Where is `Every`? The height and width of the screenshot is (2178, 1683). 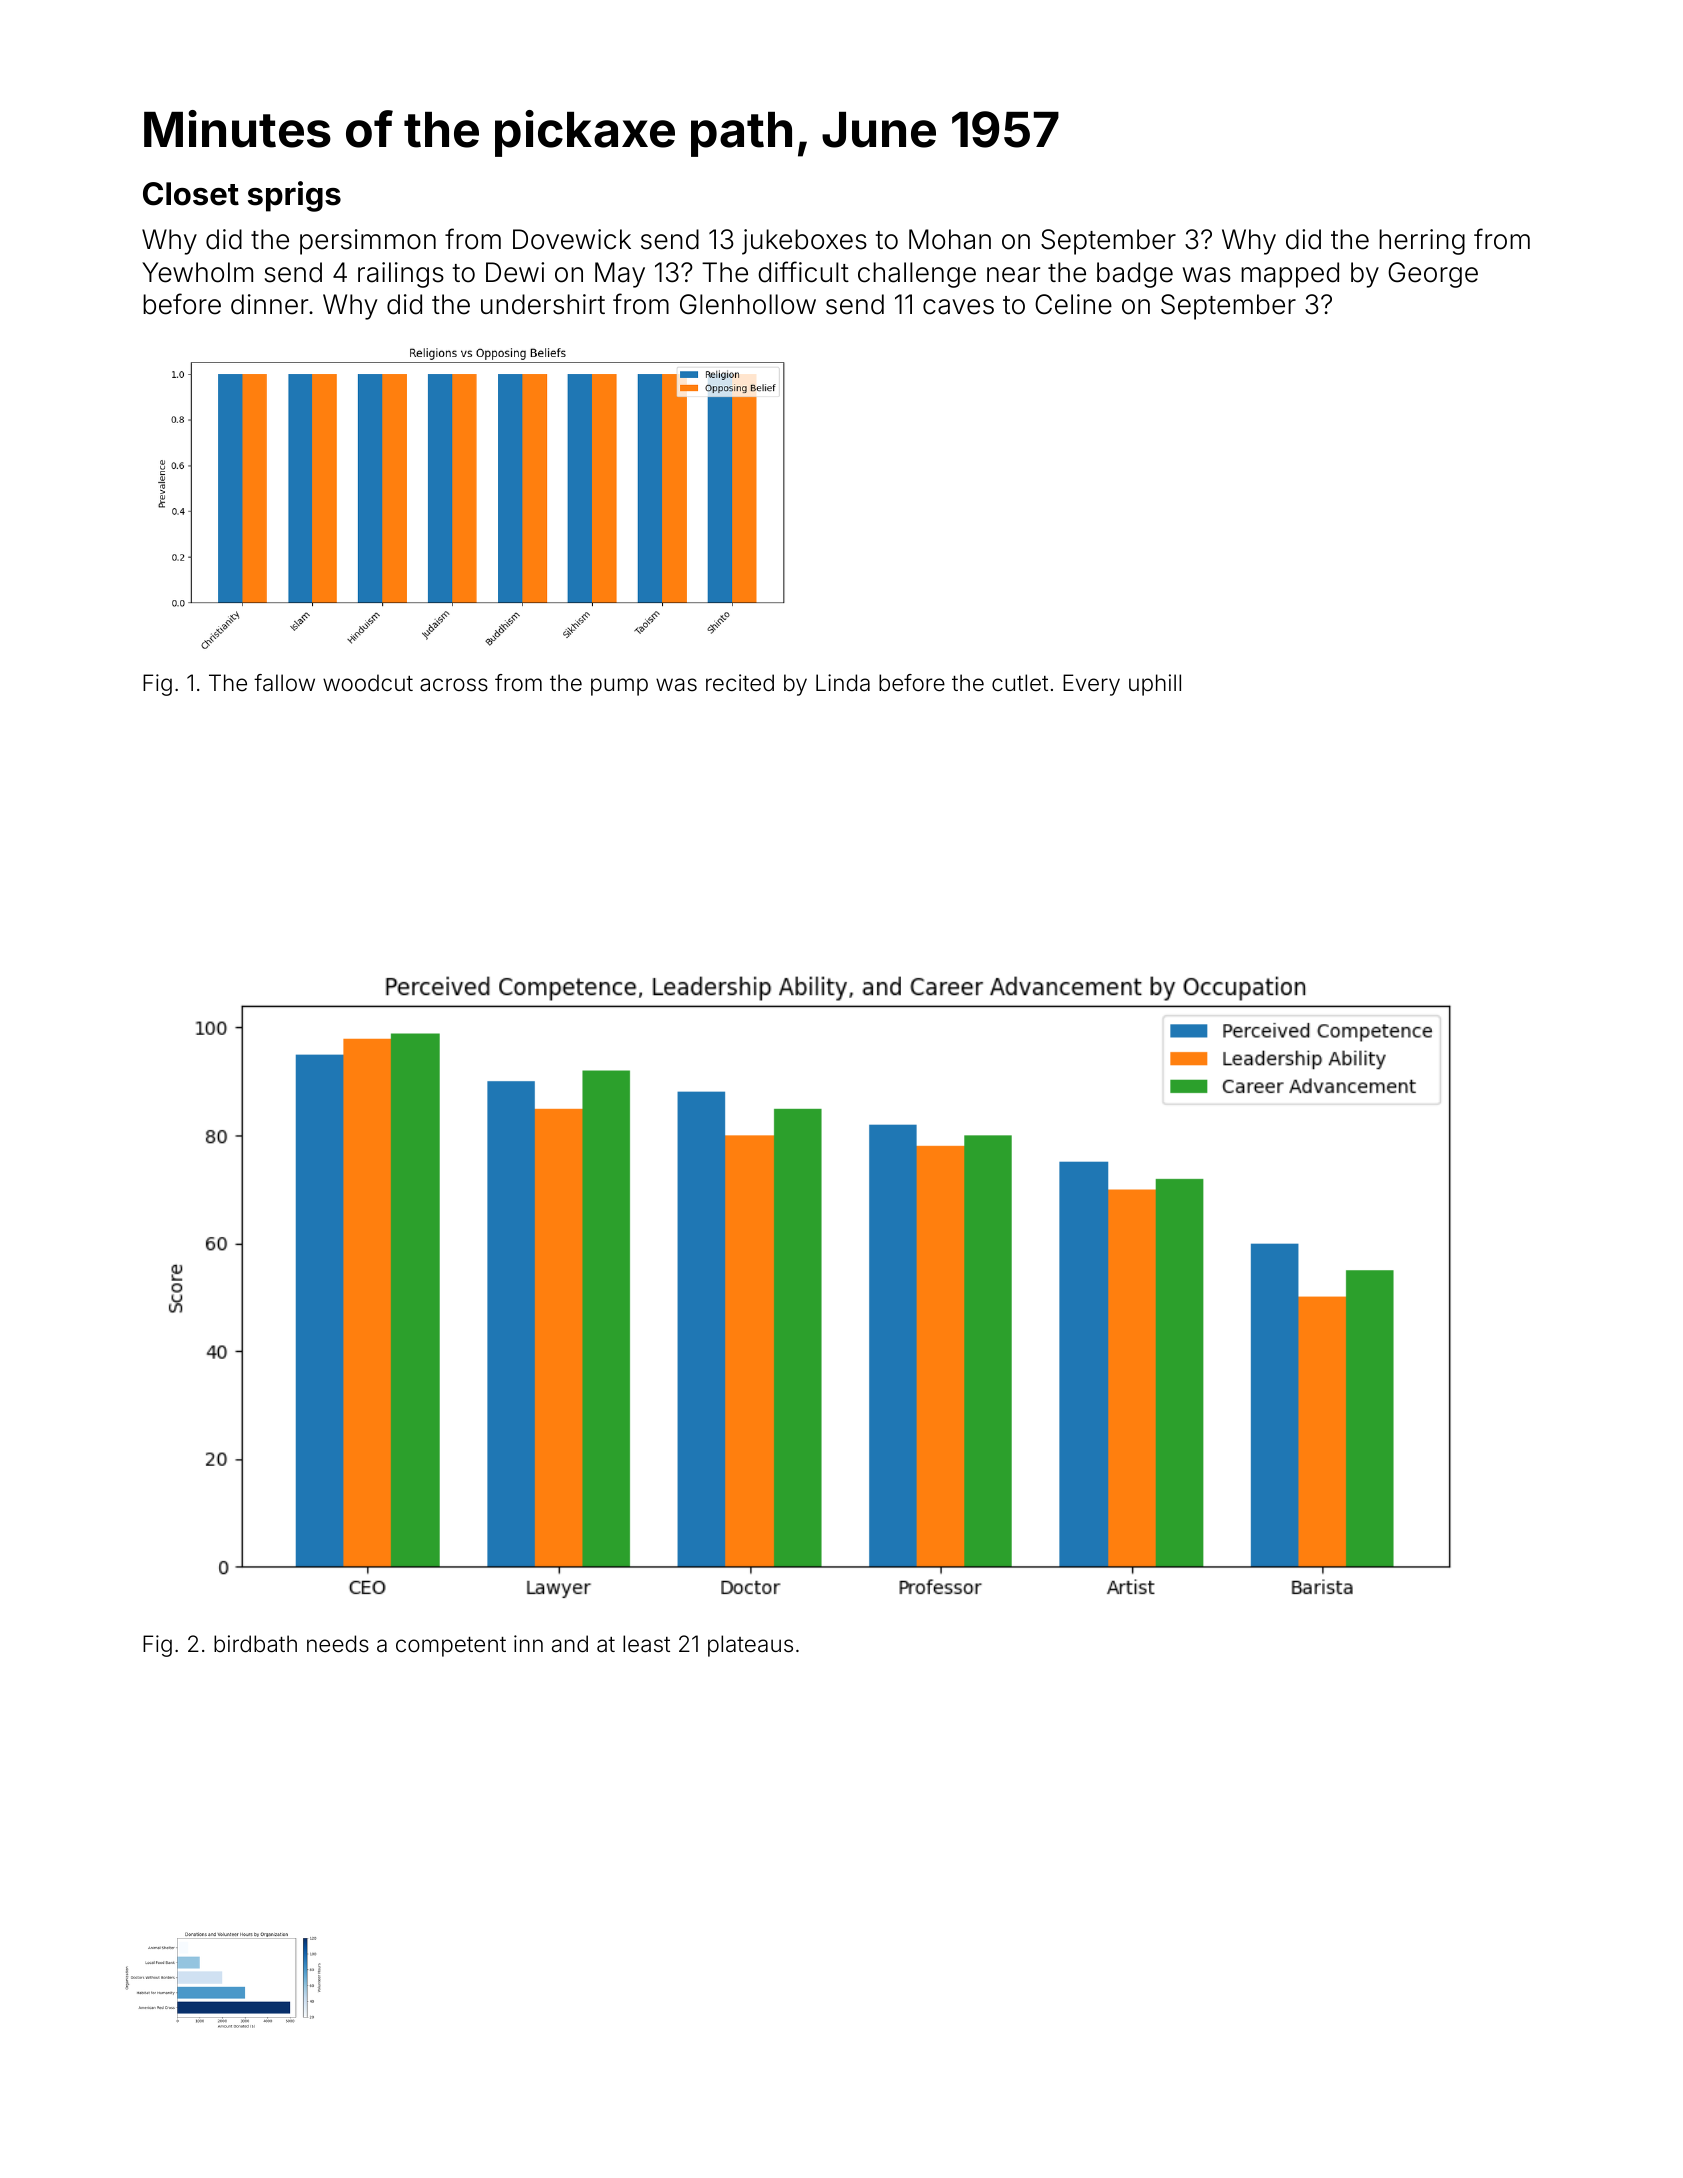 Every is located at coordinates (1091, 685).
